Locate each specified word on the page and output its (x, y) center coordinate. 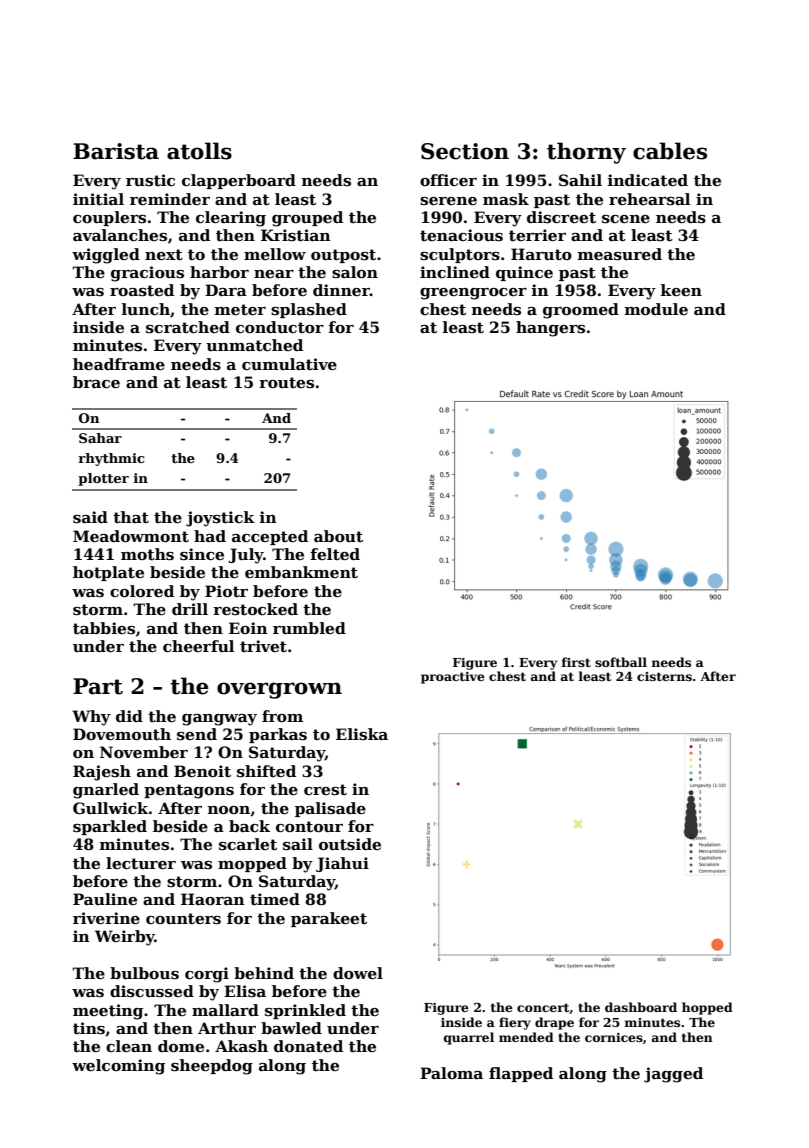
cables (670, 151)
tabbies (104, 628)
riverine (106, 918)
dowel (358, 973)
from (282, 716)
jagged (673, 1075)
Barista (116, 151)
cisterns (664, 676)
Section (465, 151)
